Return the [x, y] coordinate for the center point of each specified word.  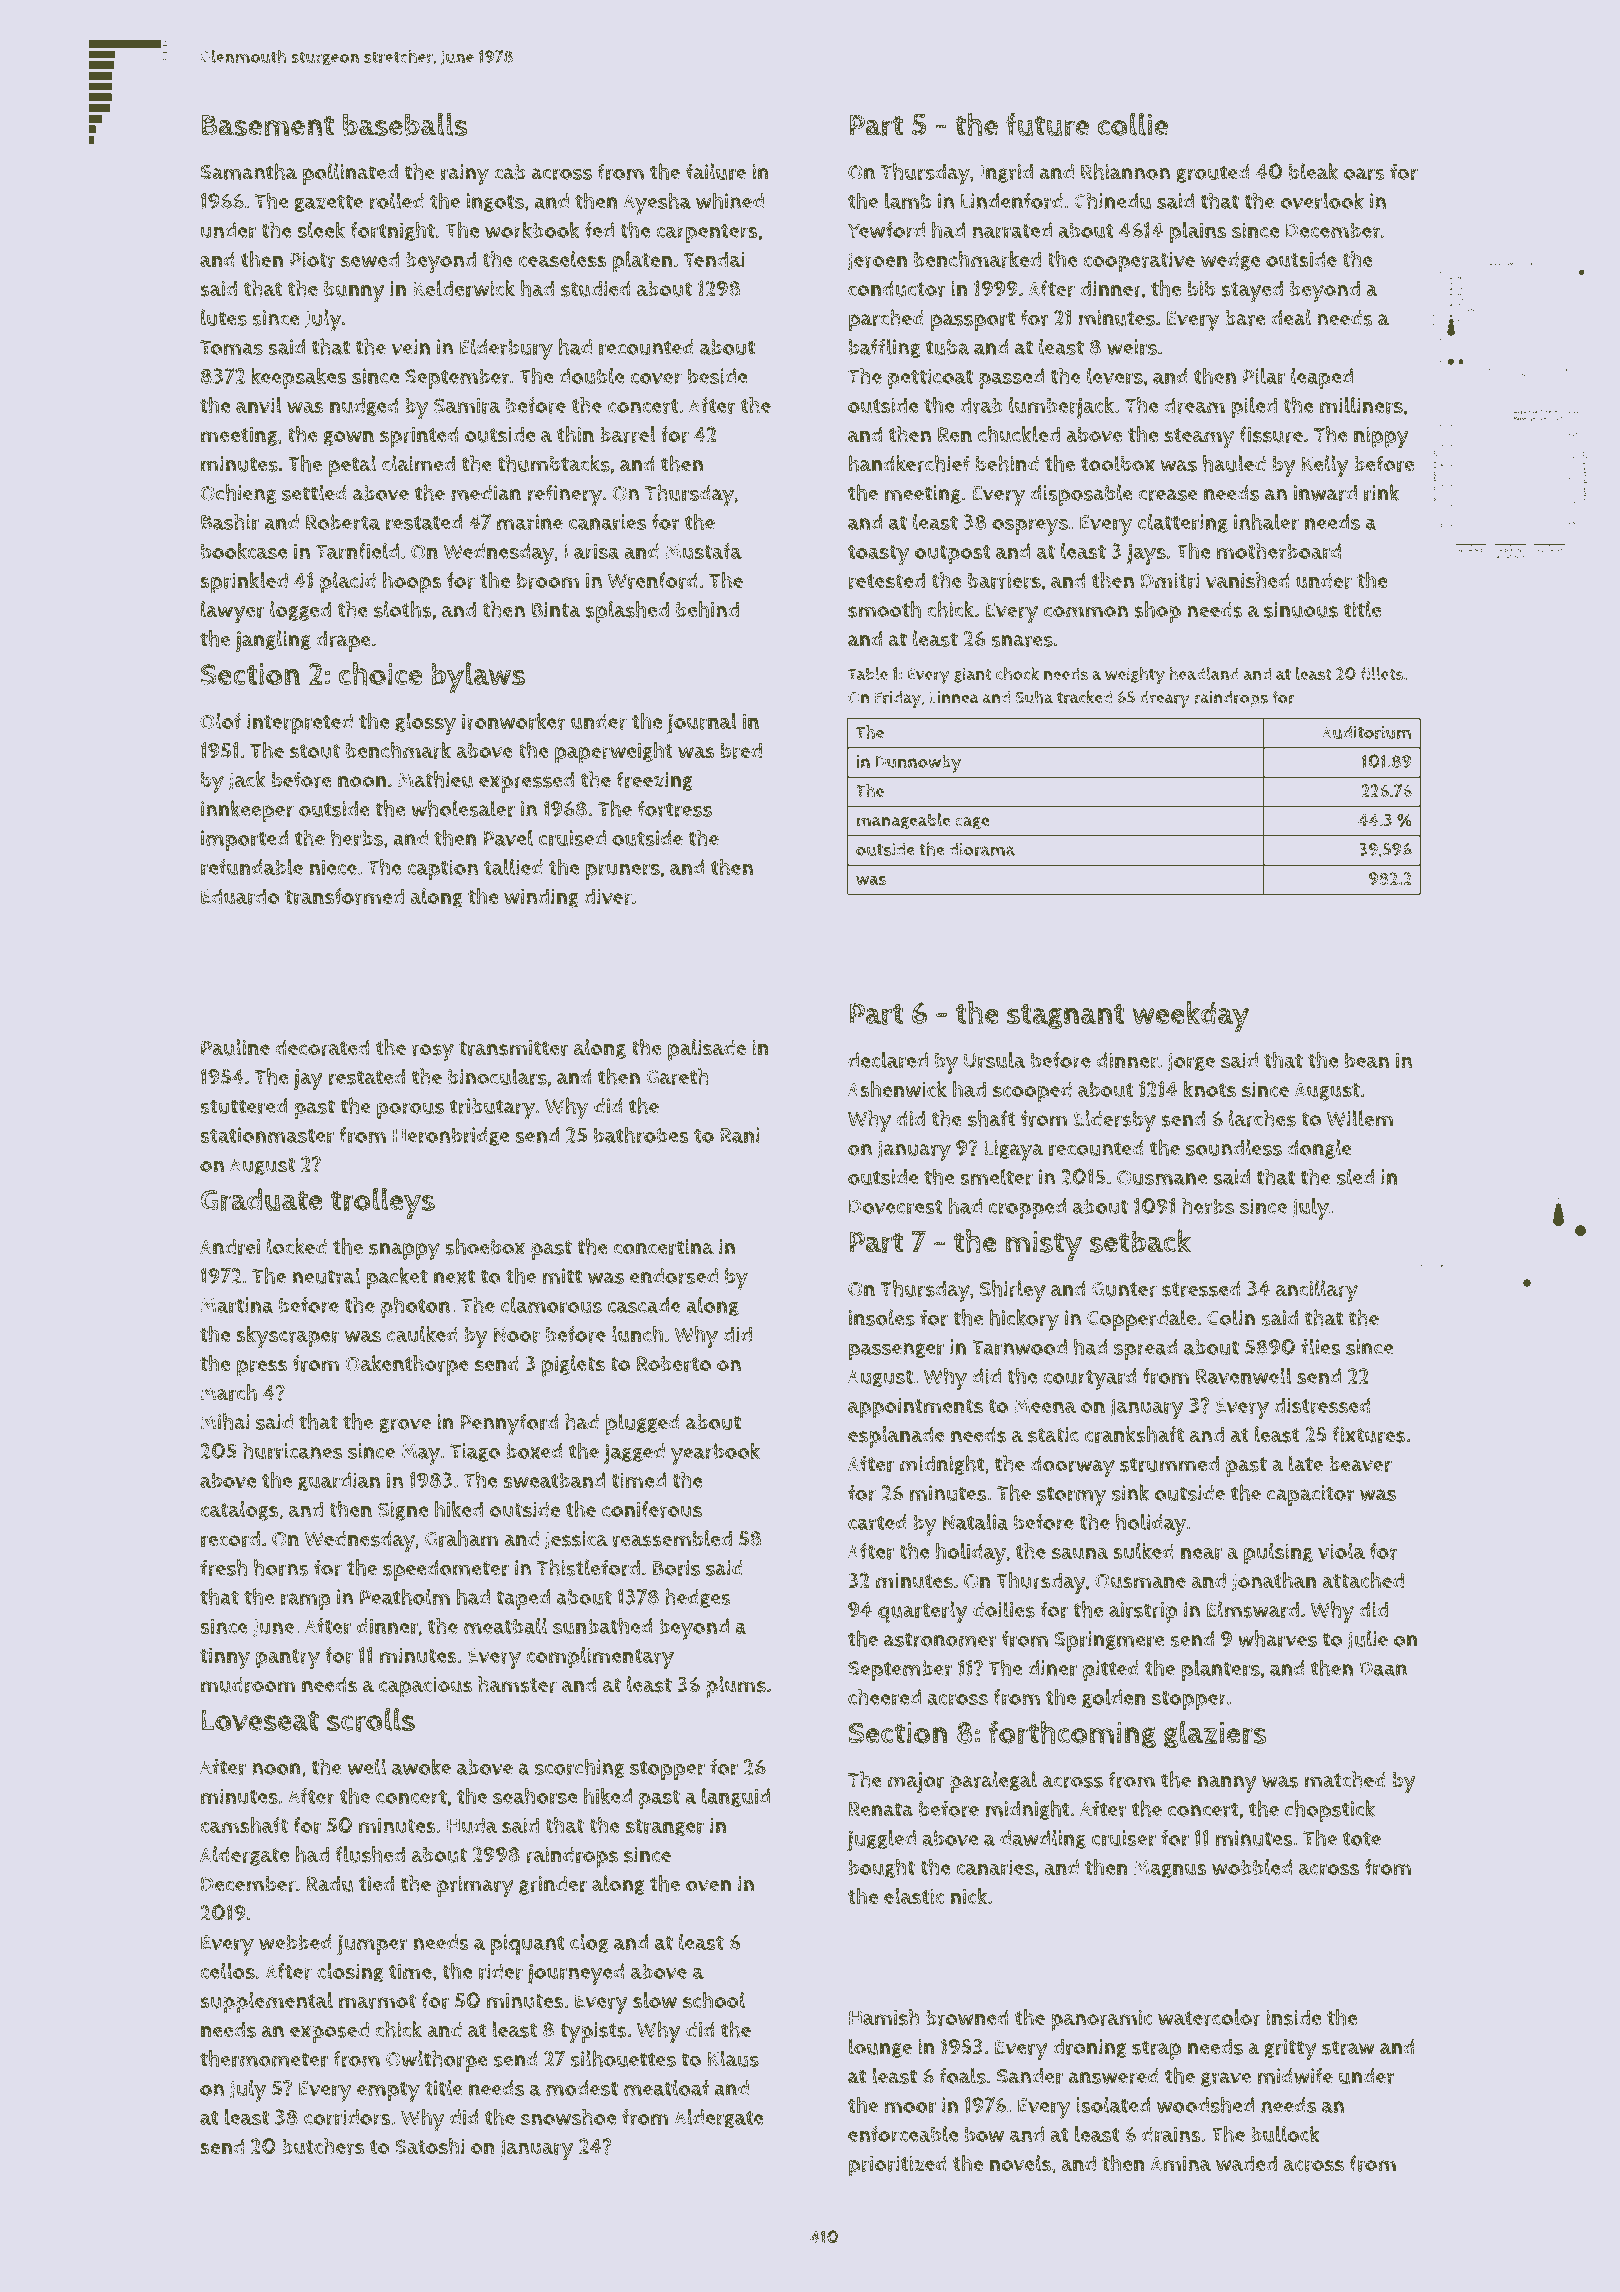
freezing [654, 781]
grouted [1213, 173]
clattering [1183, 523]
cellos [227, 1971]
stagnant [1066, 1016]
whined [730, 200]
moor [910, 2108]
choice [380, 674]
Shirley [1013, 1291]
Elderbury [506, 349]
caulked [422, 1334]
